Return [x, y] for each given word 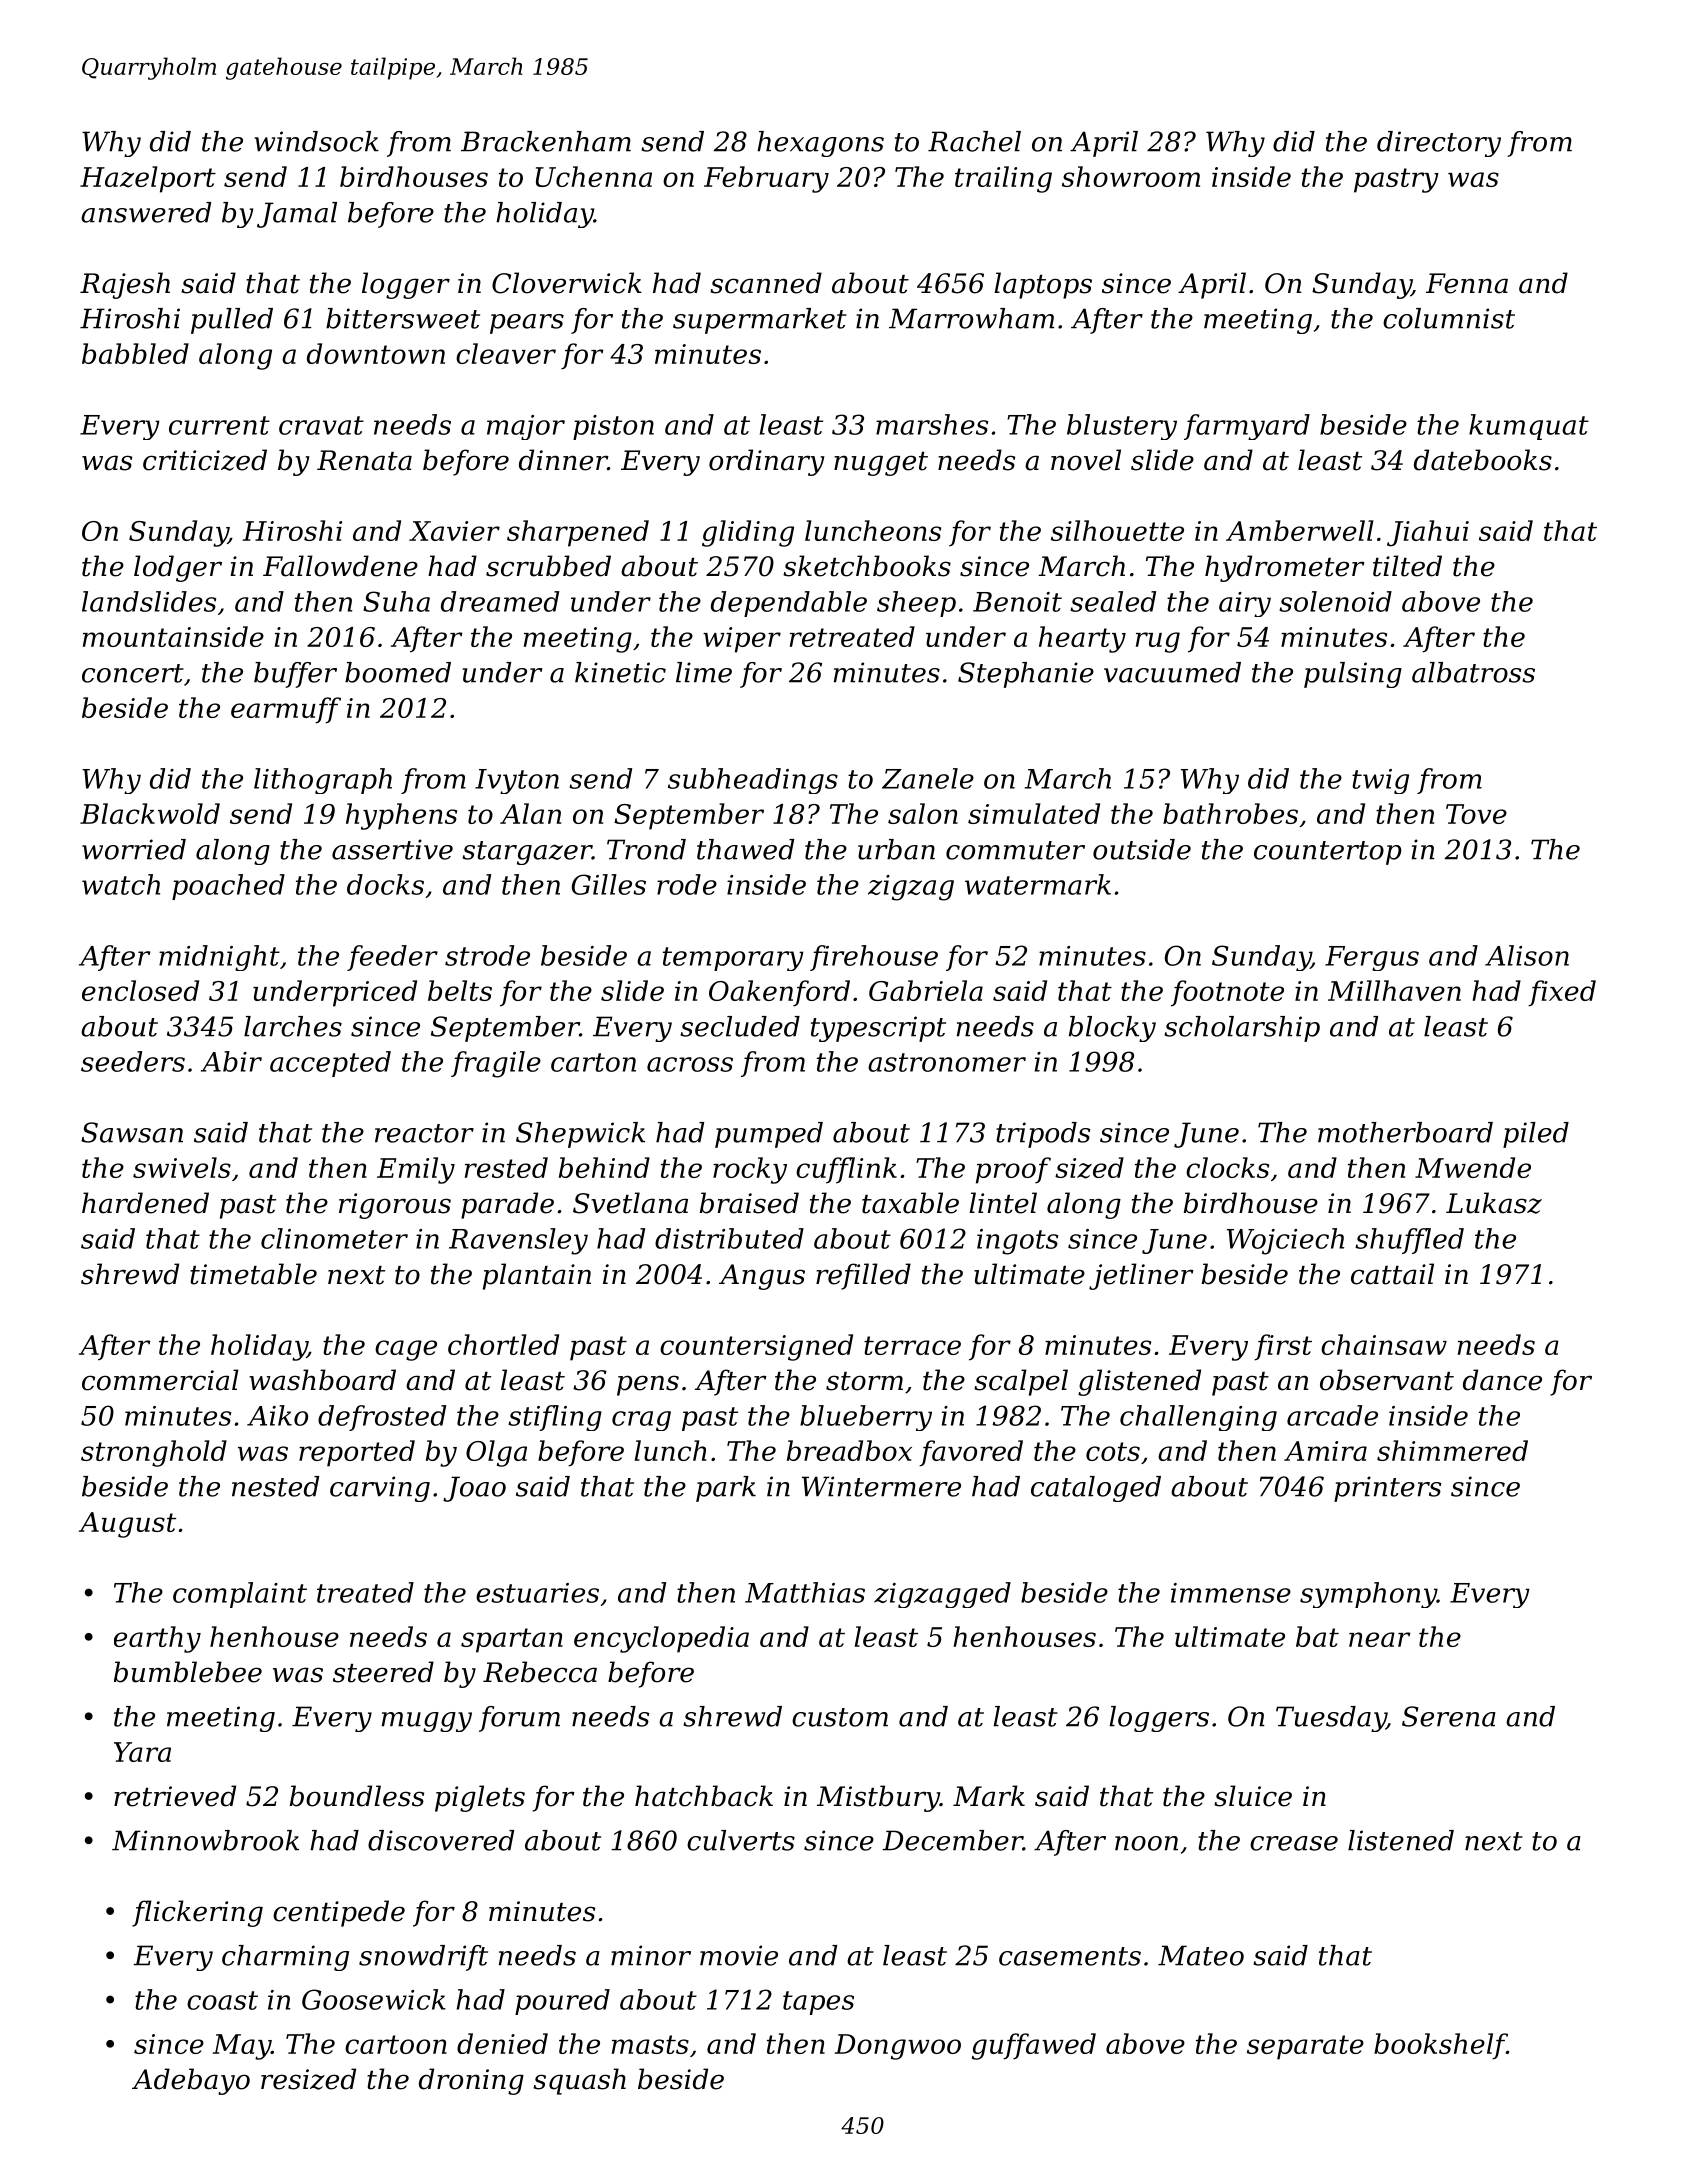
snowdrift [423, 1958]
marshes [932, 424]
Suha [396, 601]
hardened [145, 1203]
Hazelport [148, 179]
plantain [537, 1276]
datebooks [1483, 460]
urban [896, 849]
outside [1142, 849]
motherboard [1405, 1132]
